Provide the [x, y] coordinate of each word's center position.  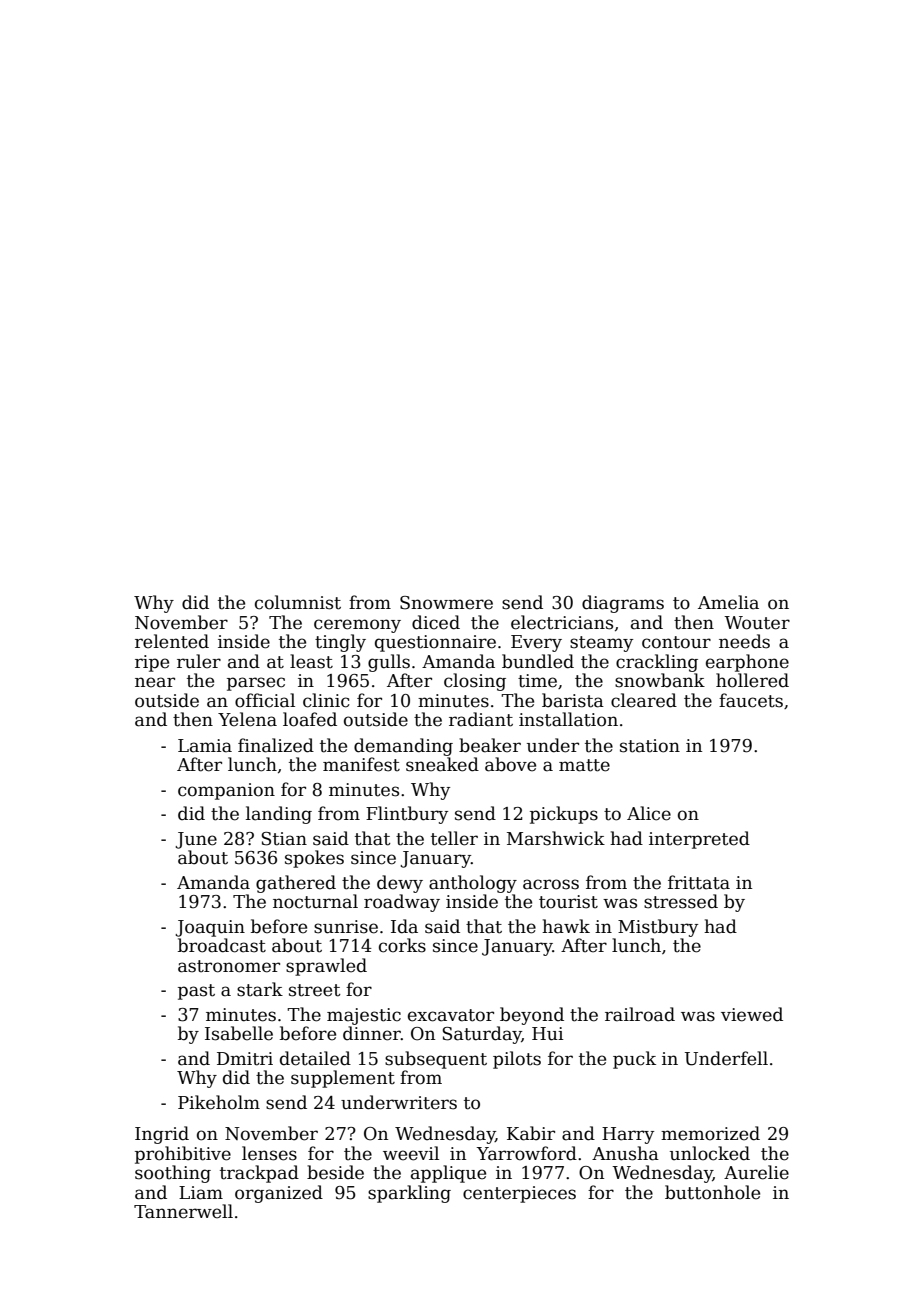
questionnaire [435, 643]
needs [744, 641]
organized [279, 1194]
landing [279, 815]
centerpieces [519, 1194]
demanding [403, 747]
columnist [298, 602]
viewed [752, 1014]
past [196, 992]
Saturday [482, 1035]
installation [568, 719]
